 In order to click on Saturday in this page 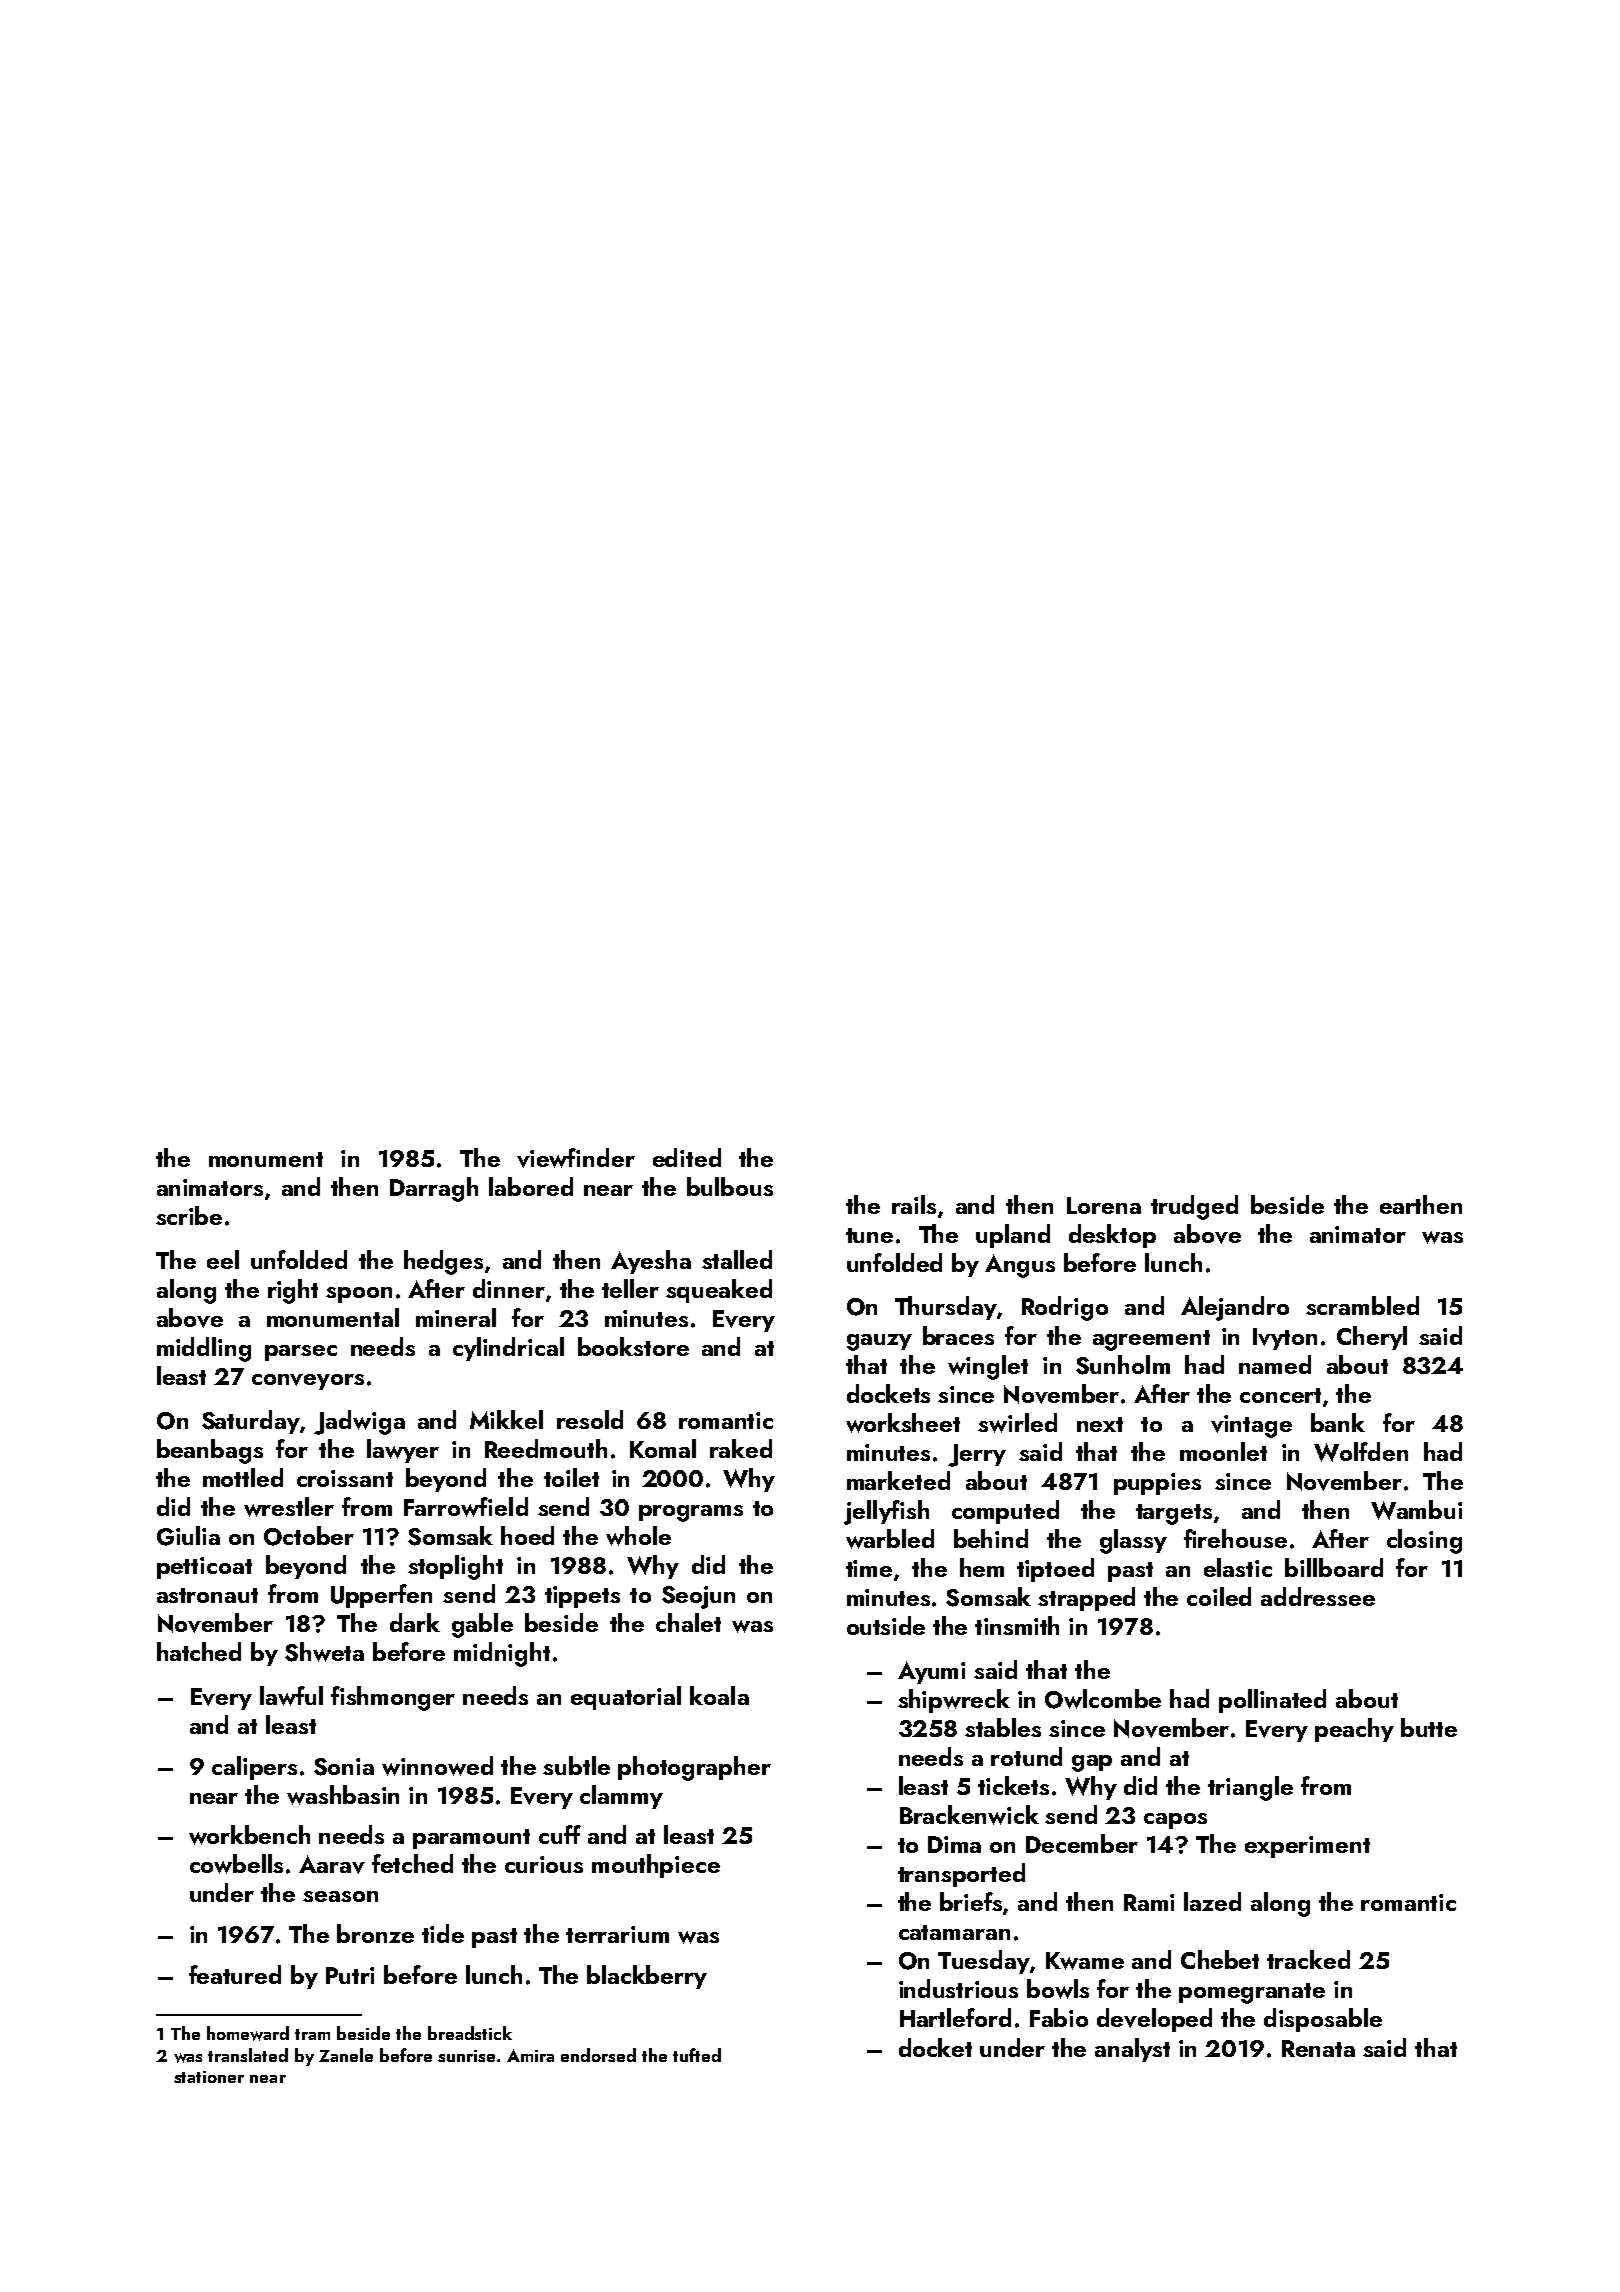, I will do `click(251, 1422)`.
